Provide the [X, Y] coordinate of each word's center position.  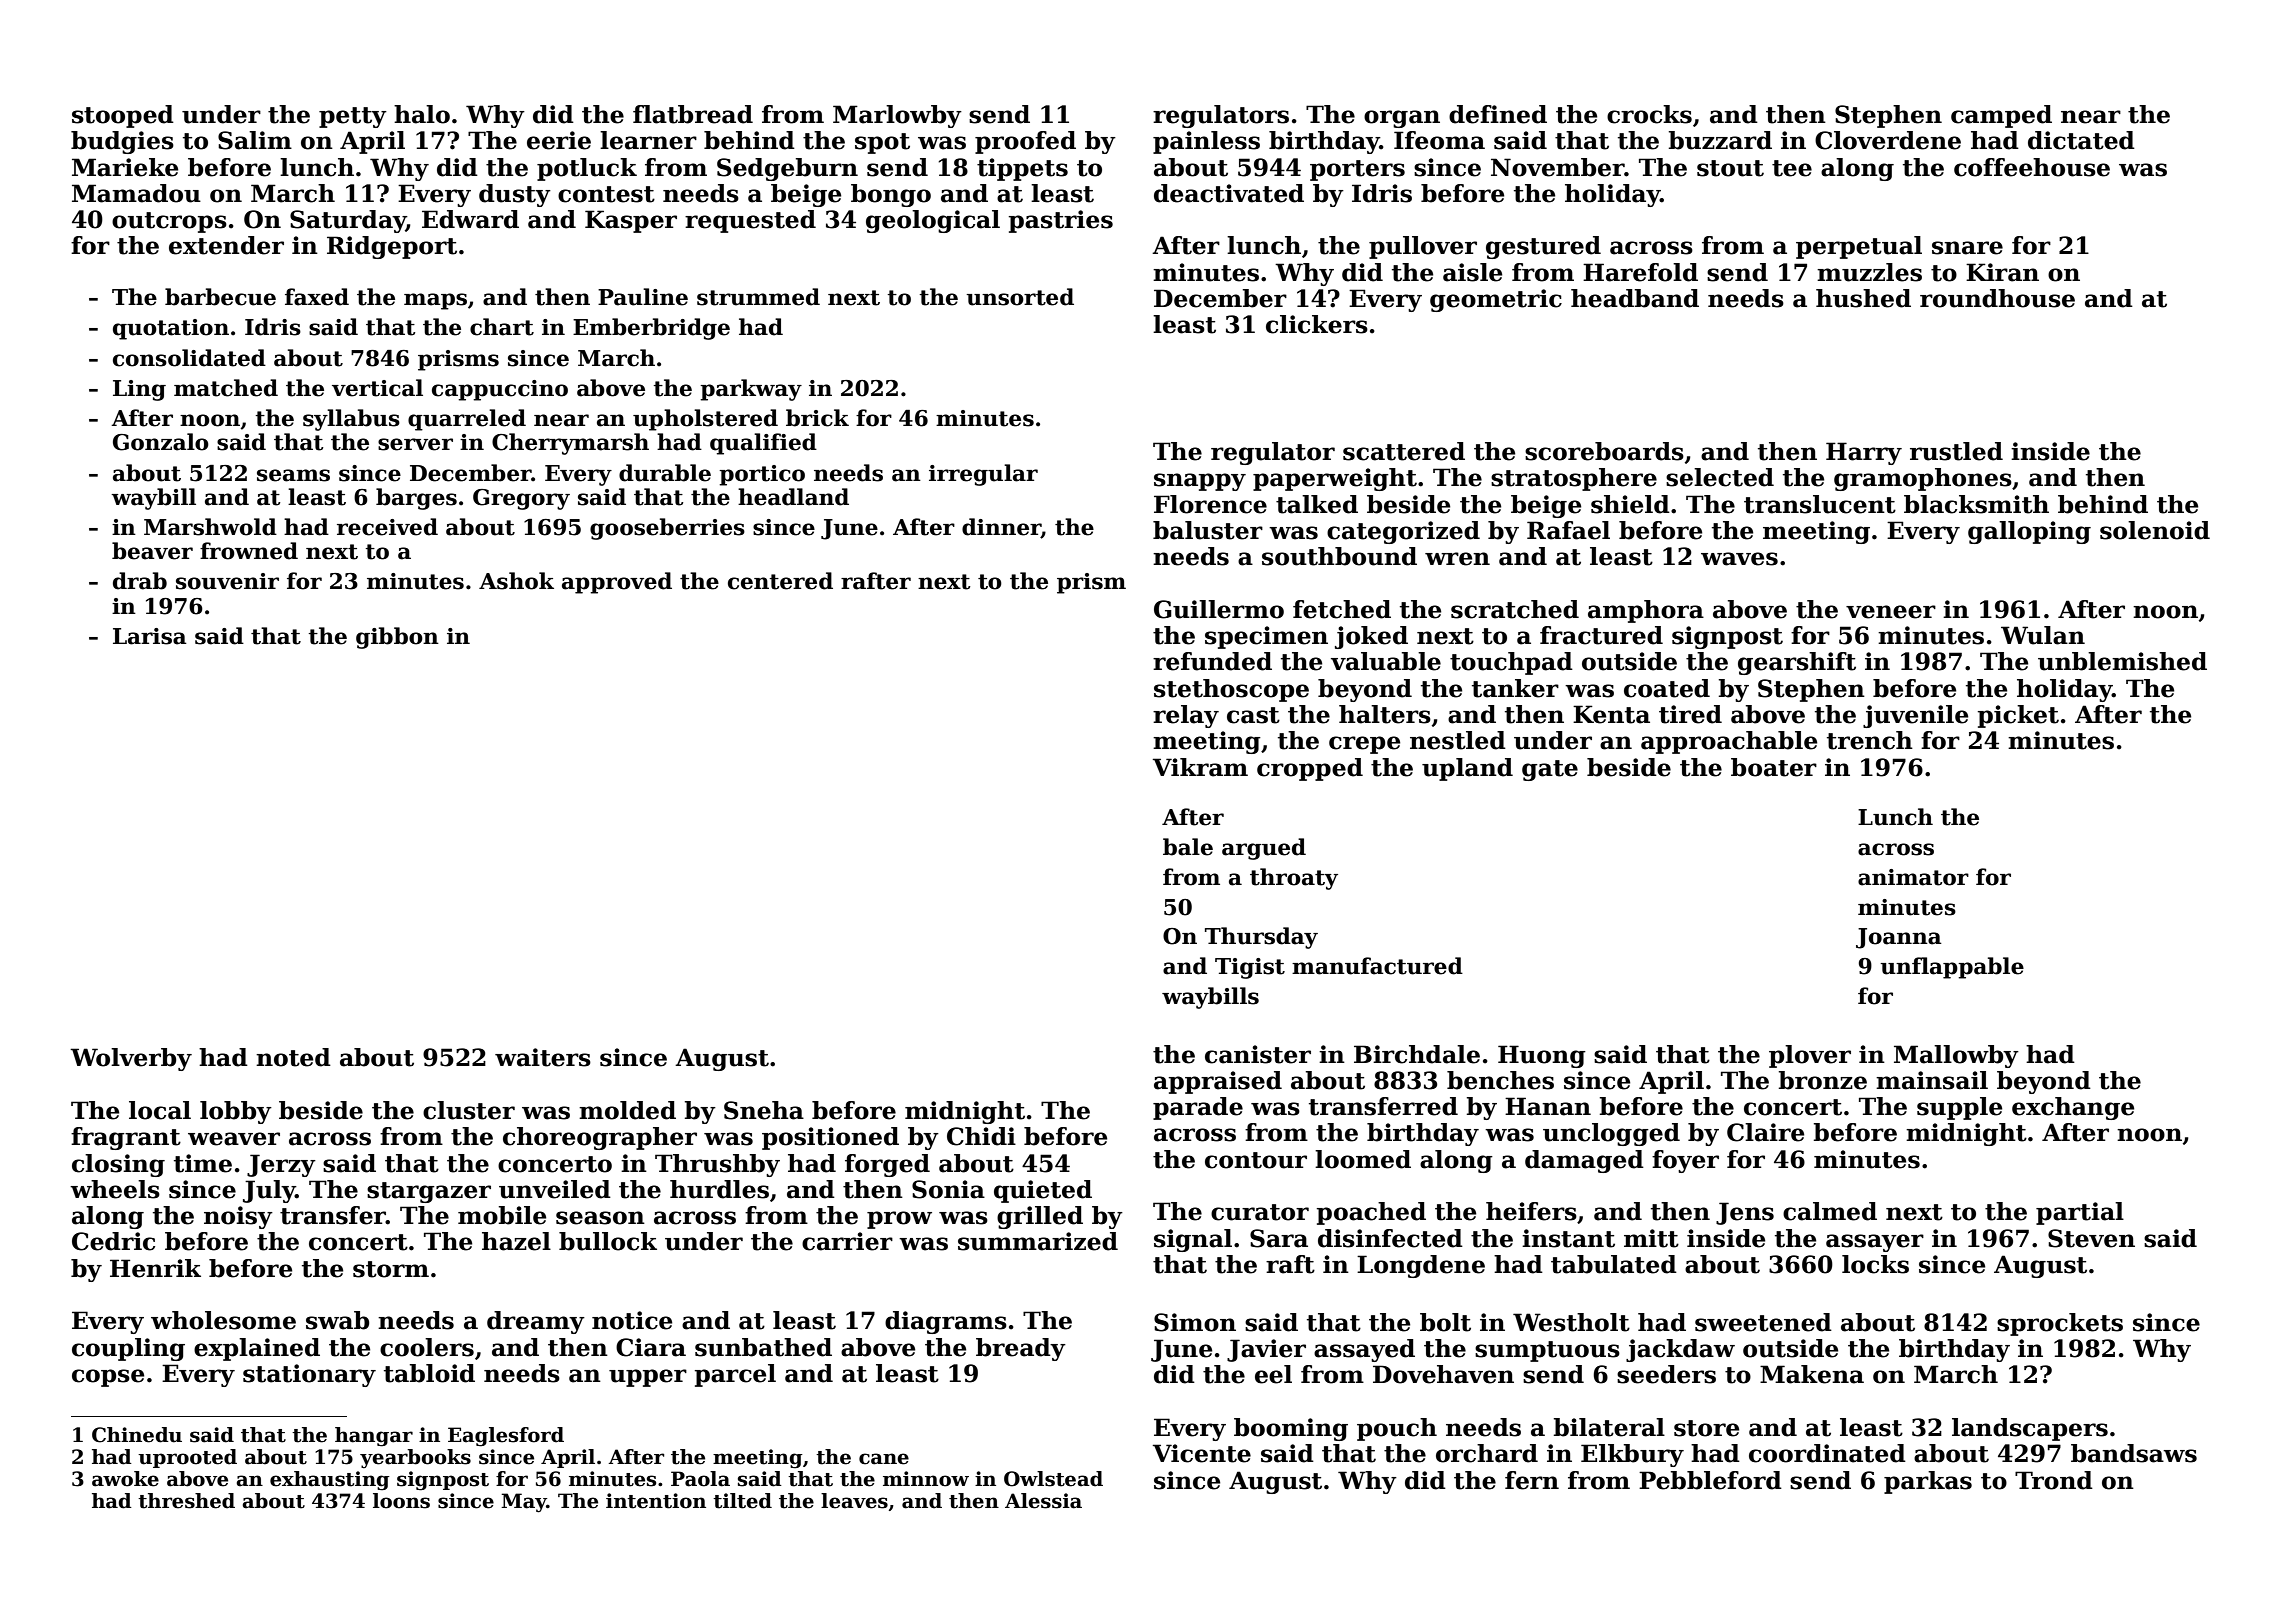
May [524, 1503]
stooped [123, 116]
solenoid [2155, 530]
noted [293, 1057]
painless [1206, 142]
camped [2001, 116]
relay [1186, 716]
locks [1875, 1264]
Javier [1266, 1350]
